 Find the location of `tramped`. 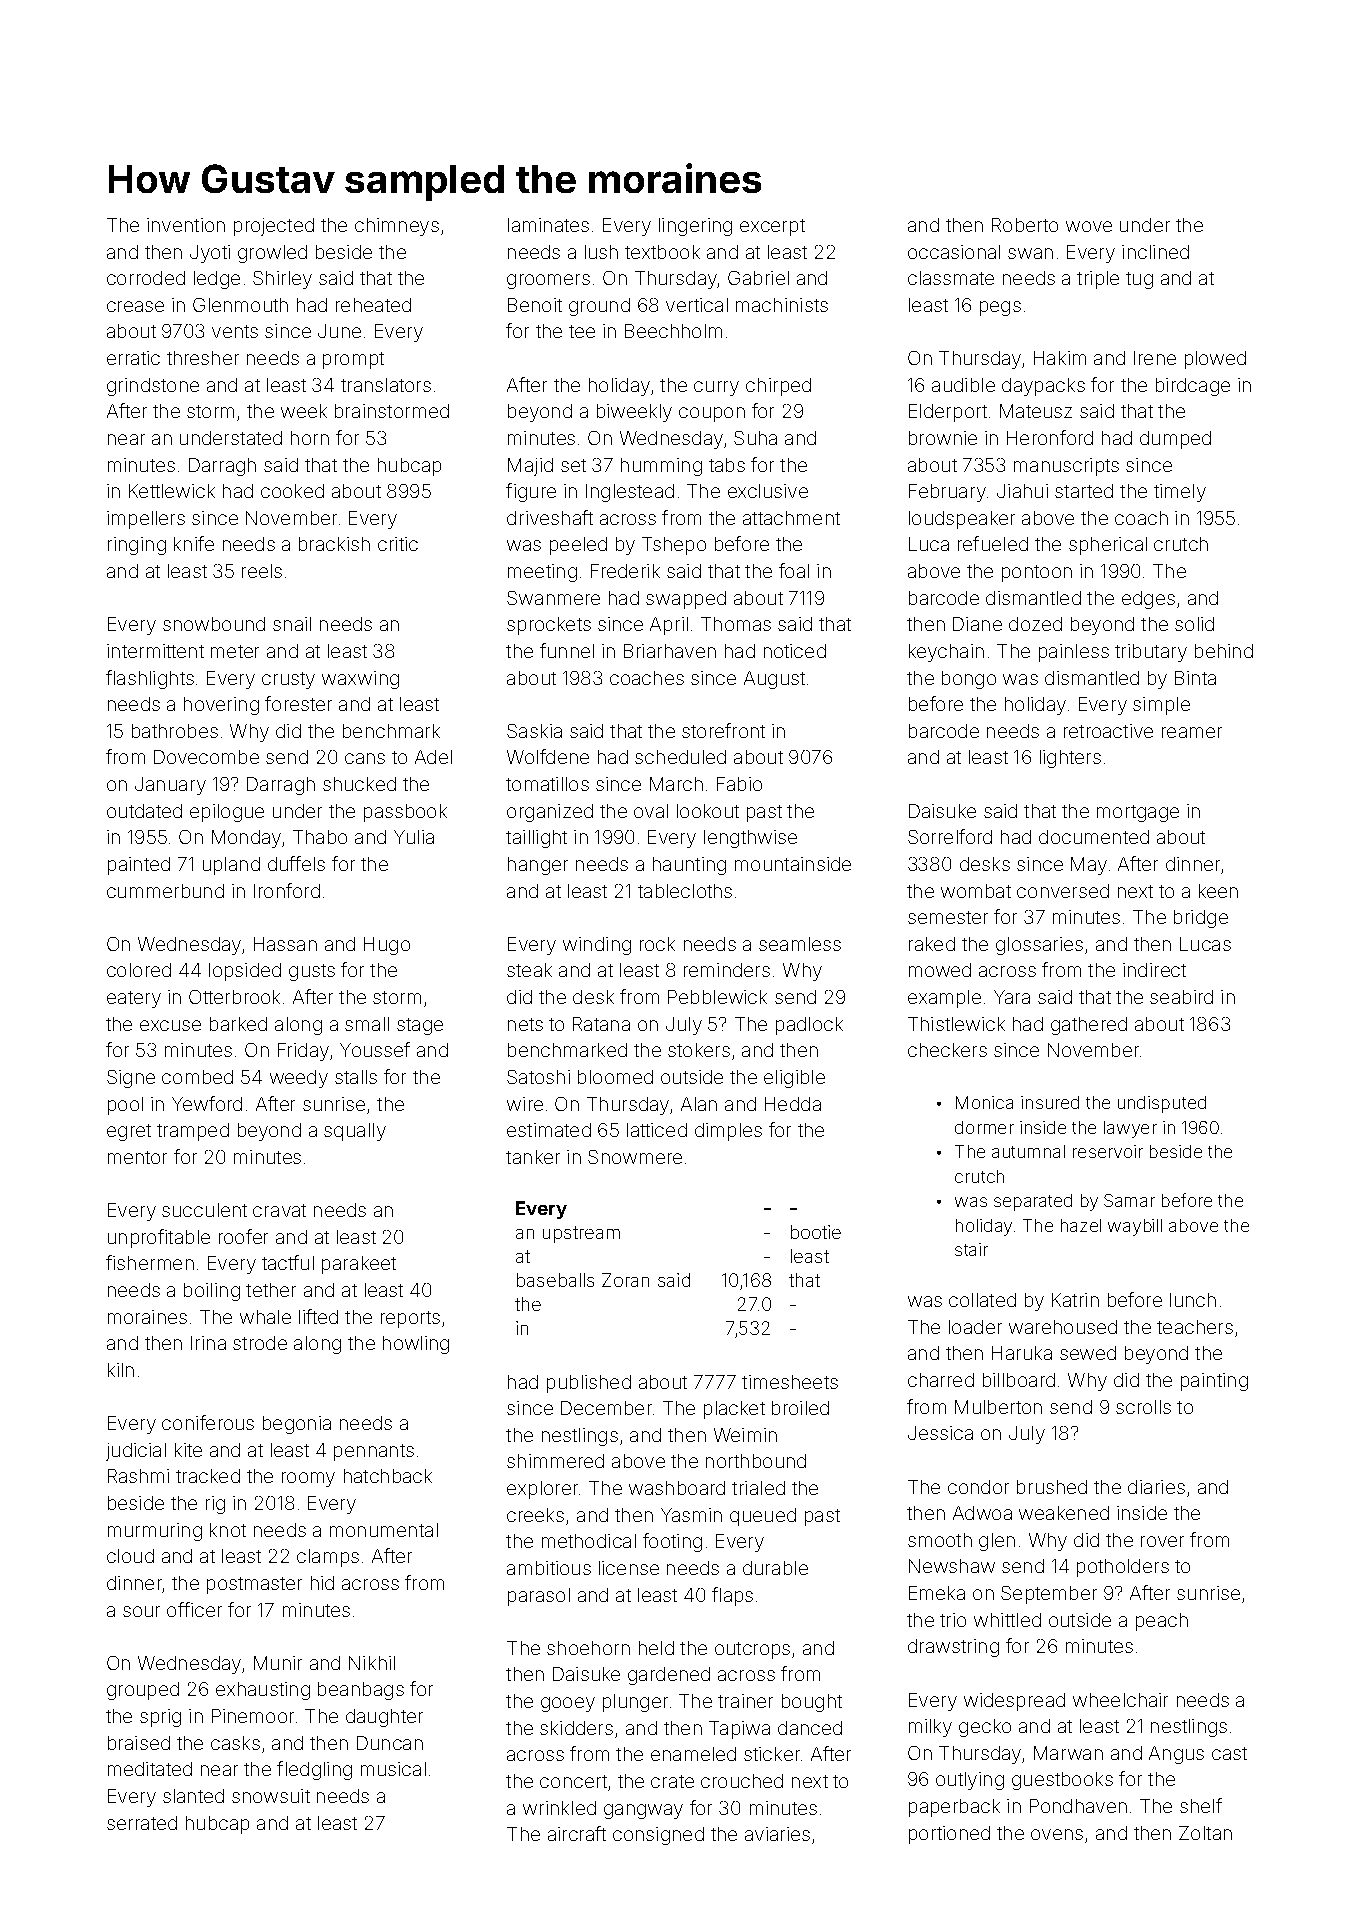

tramped is located at coordinates (193, 1132).
